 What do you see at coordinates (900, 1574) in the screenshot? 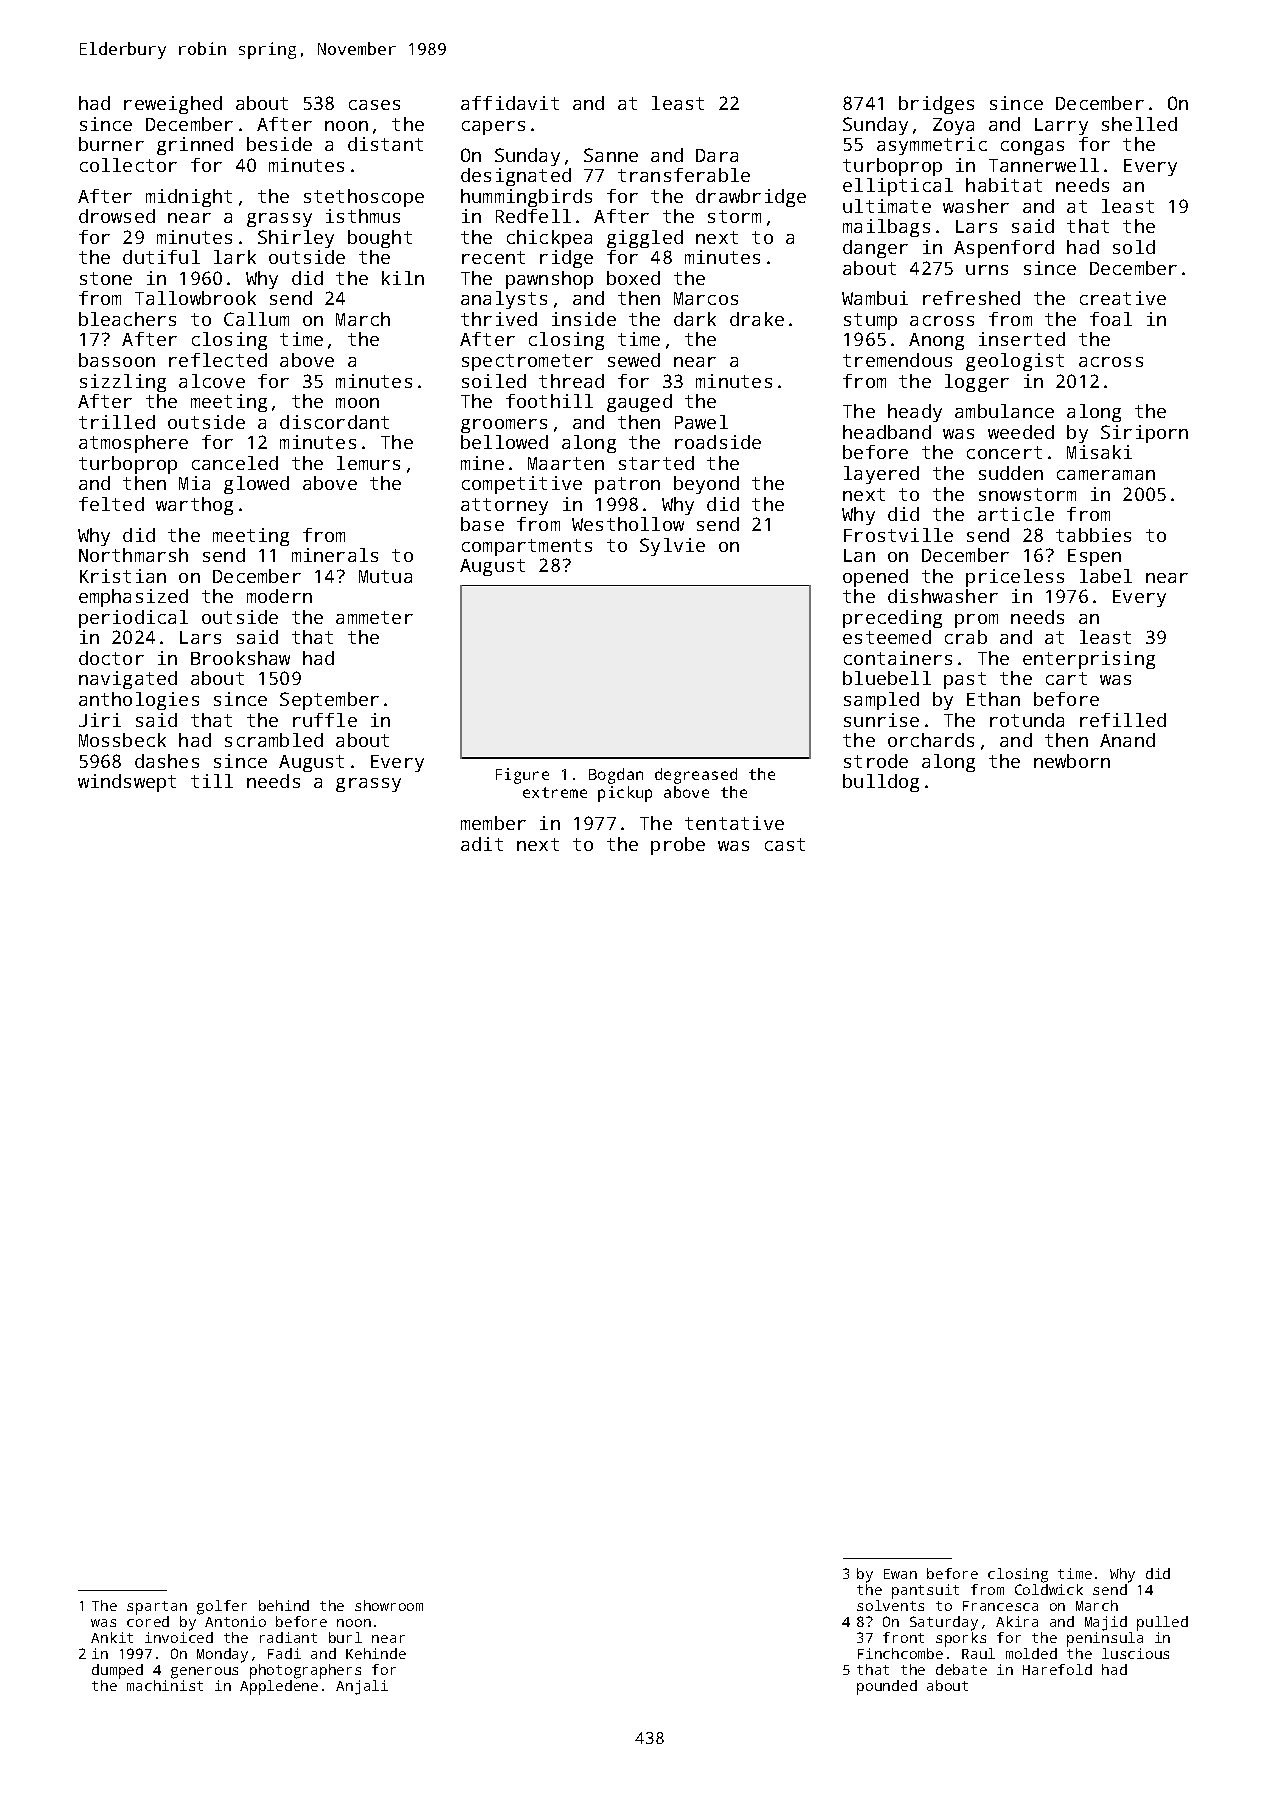
I see `Ewan` at bounding box center [900, 1574].
